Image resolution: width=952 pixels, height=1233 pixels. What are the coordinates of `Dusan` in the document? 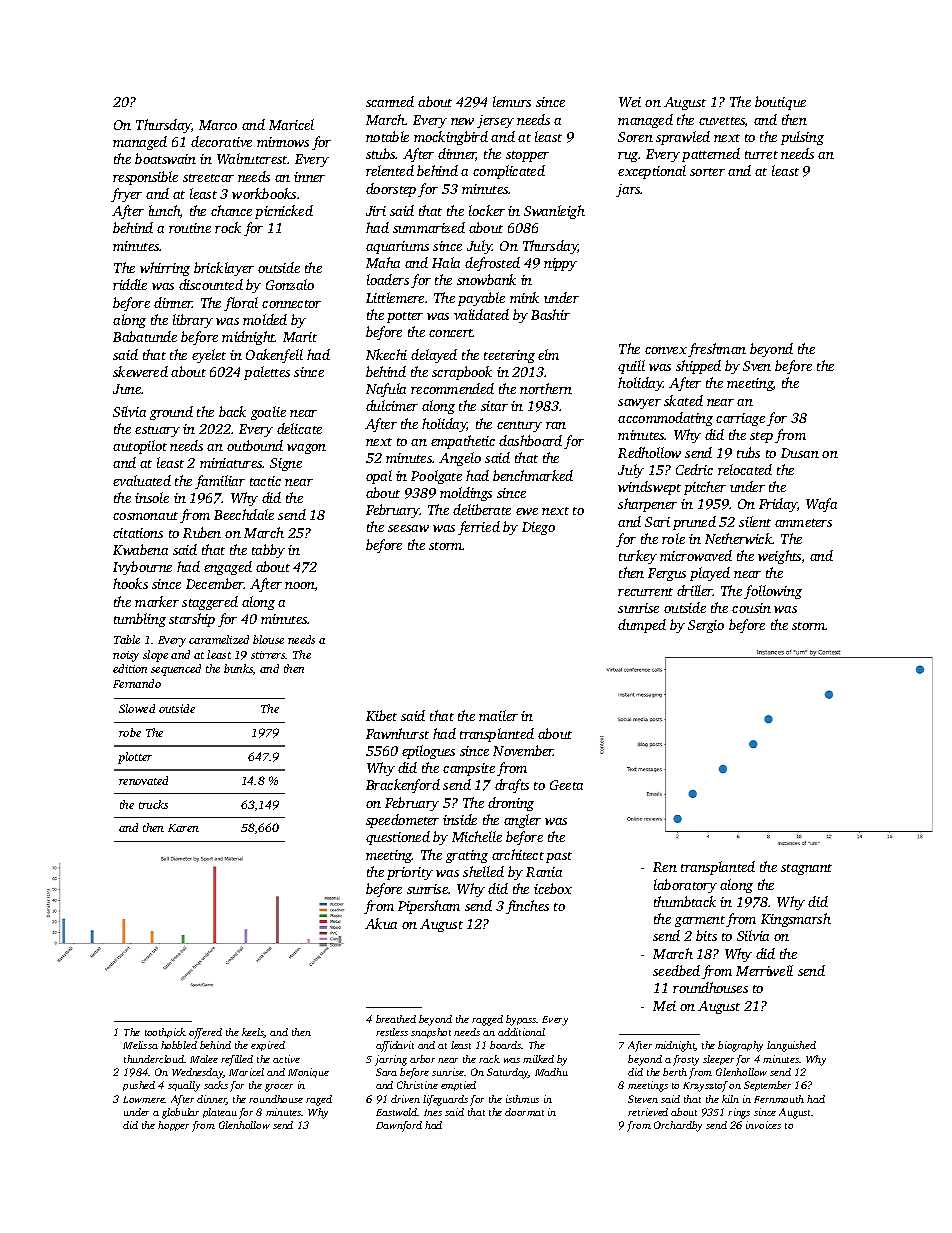 It's located at (800, 453).
